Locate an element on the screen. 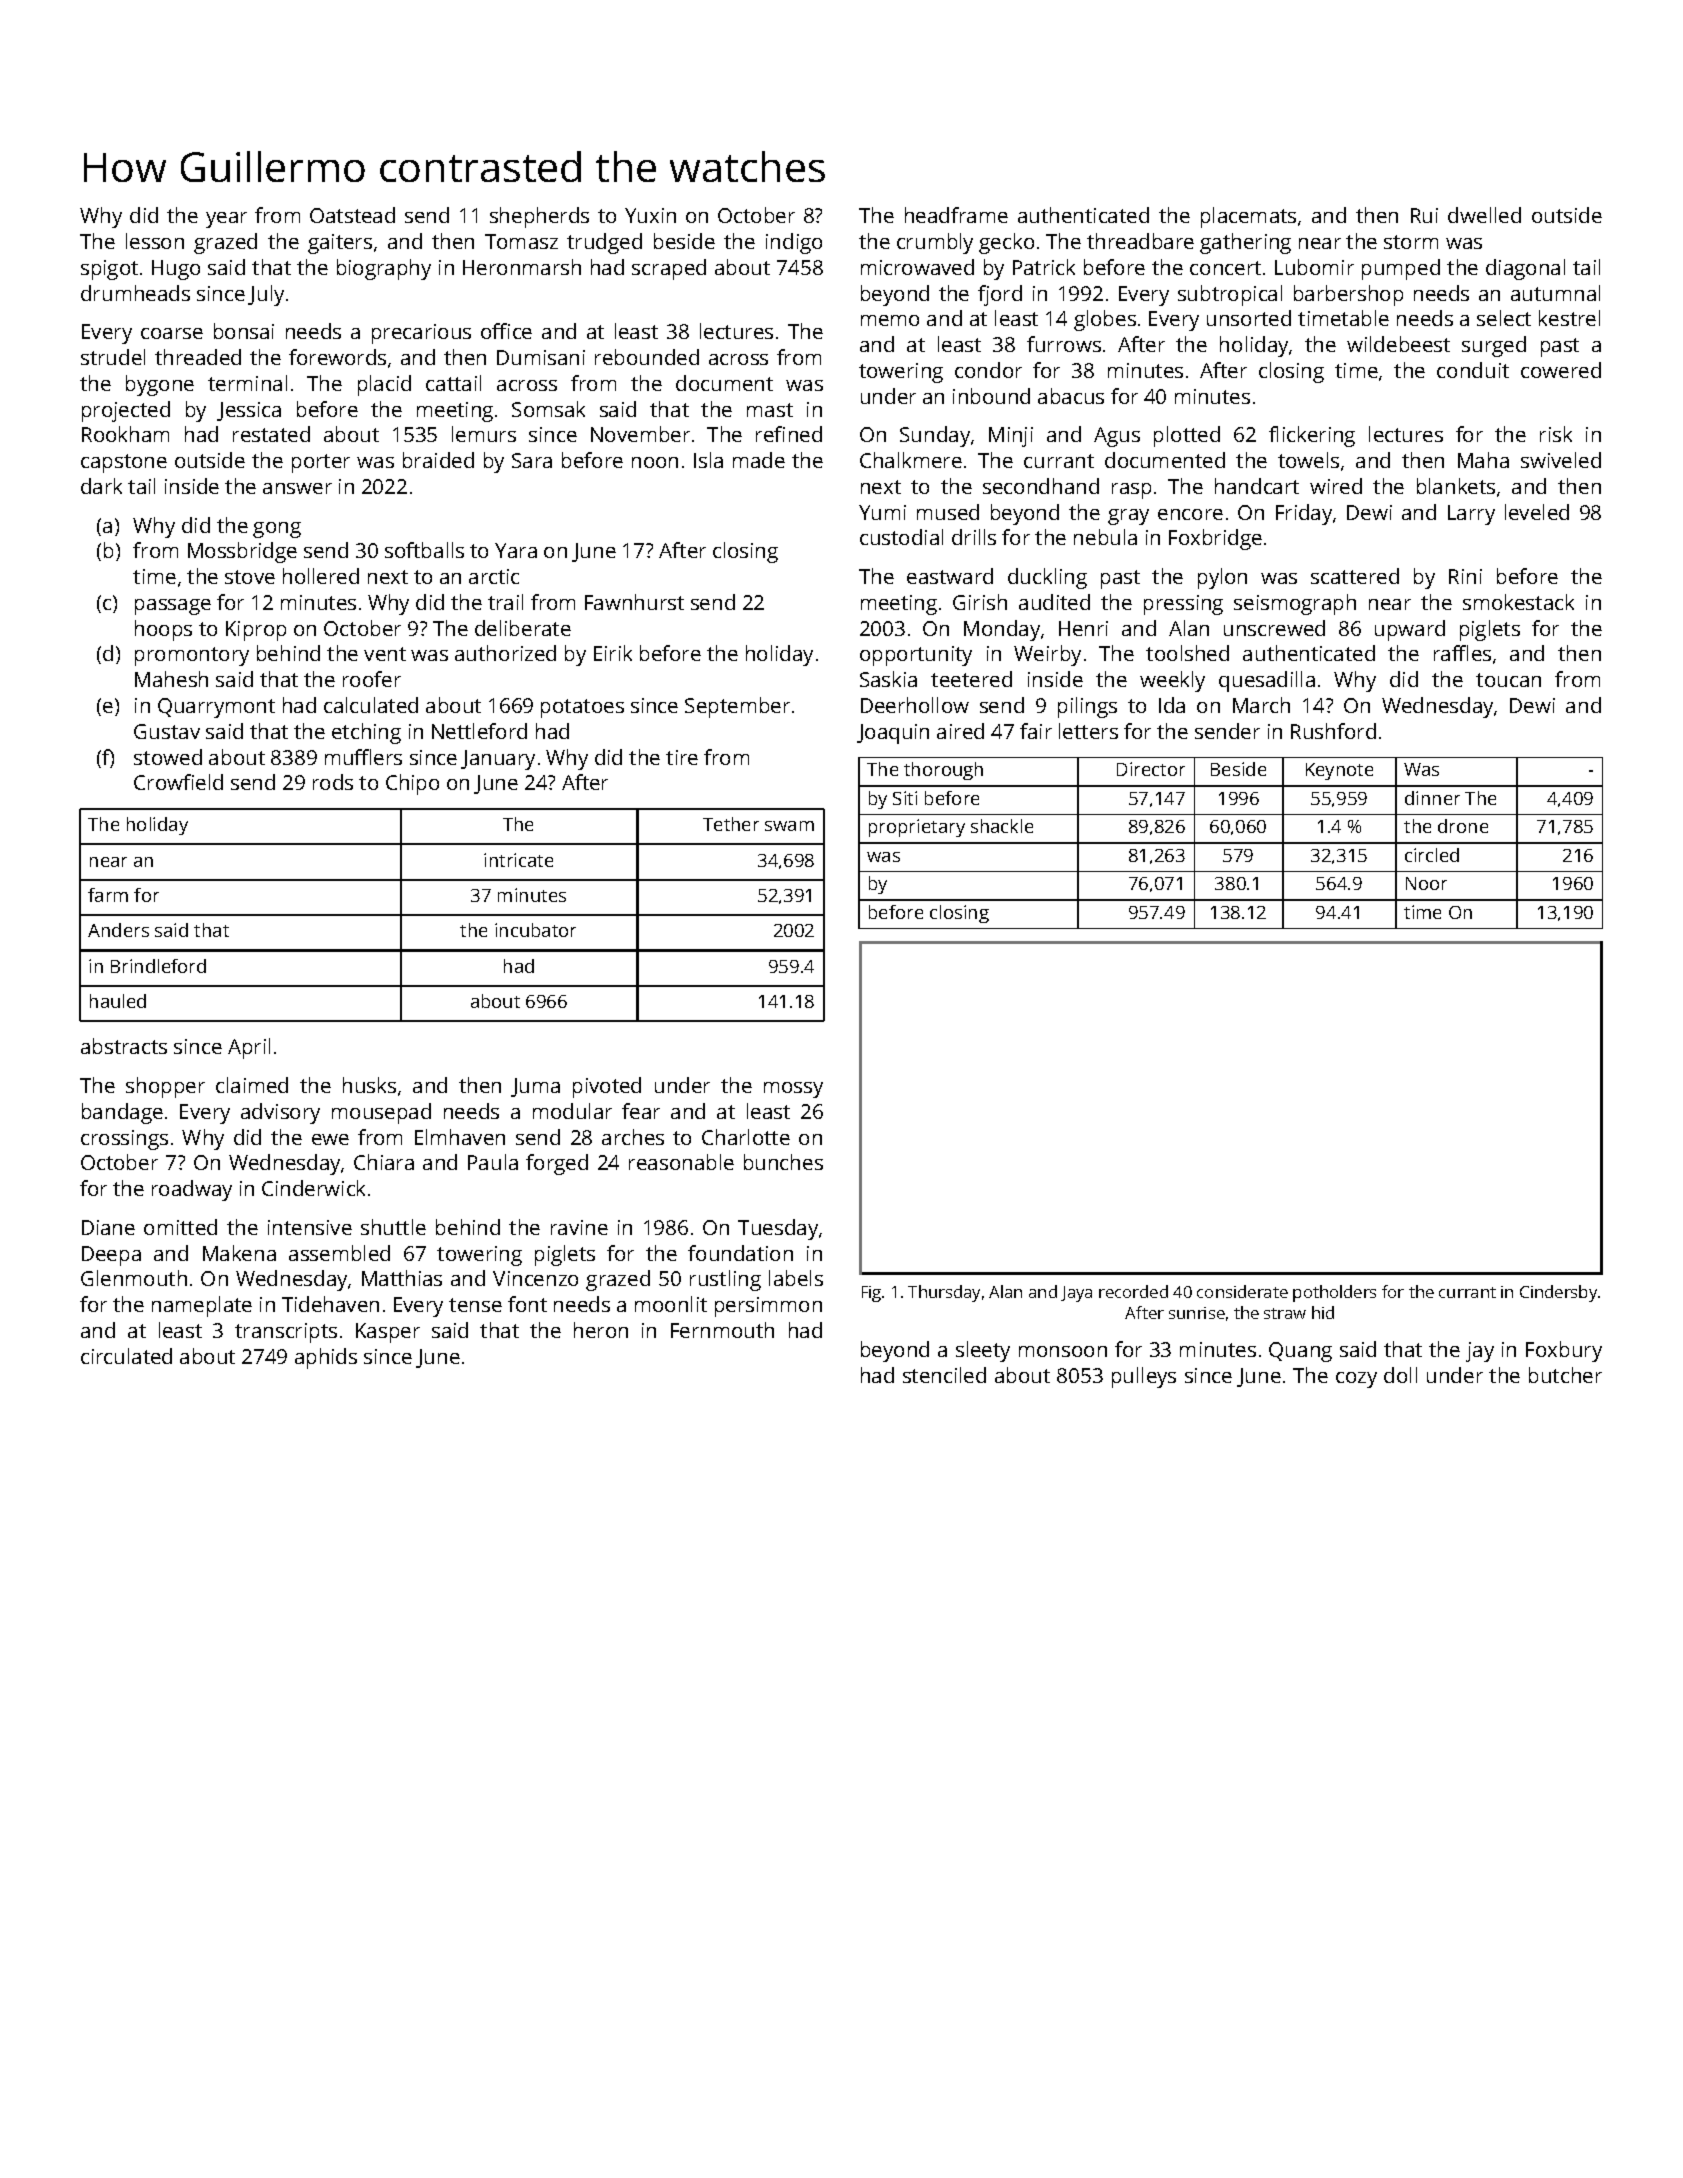 This screenshot has height=2178, width=1683. pivoted is located at coordinates (607, 1087).
